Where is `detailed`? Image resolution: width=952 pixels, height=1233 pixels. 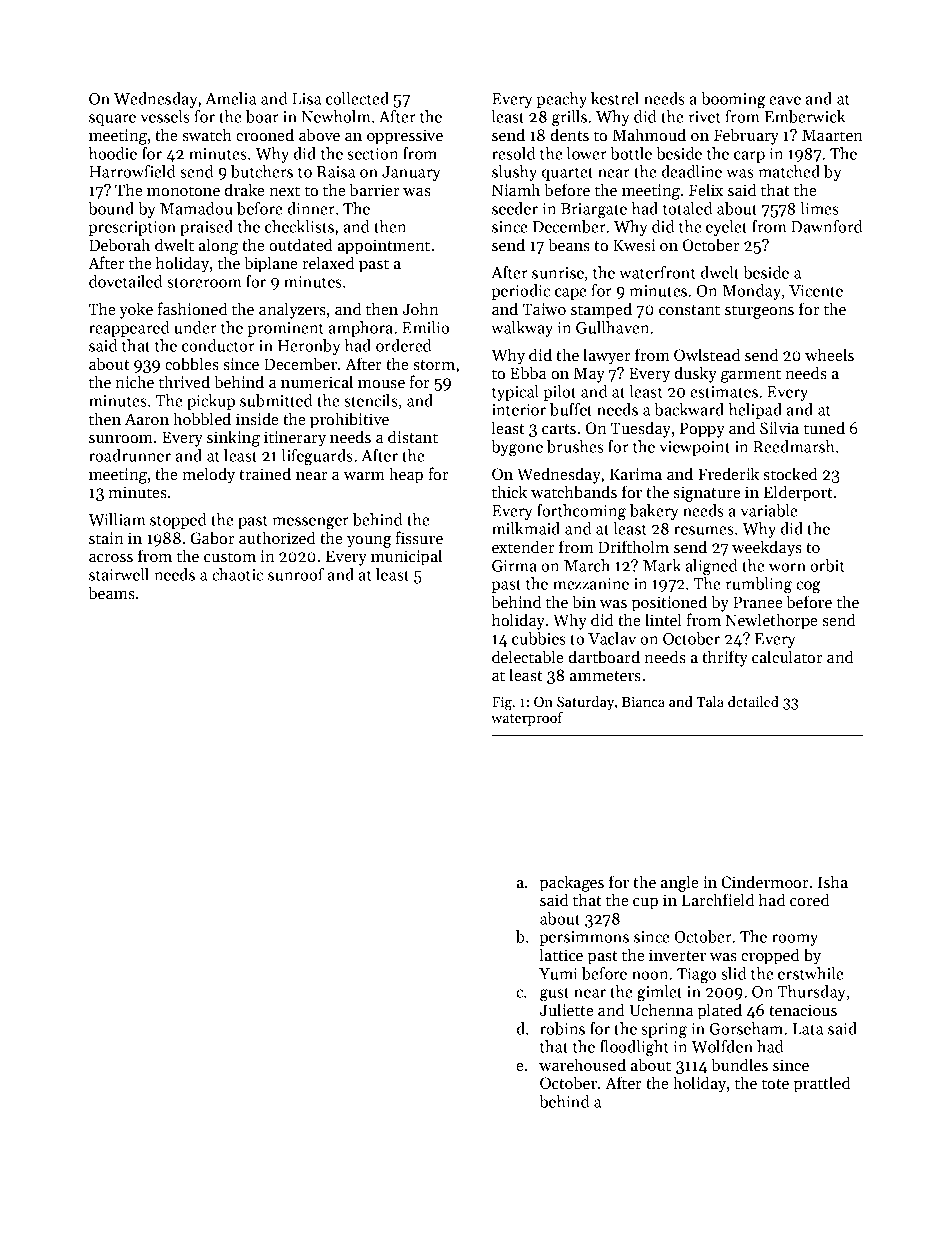 detailed is located at coordinates (753, 701).
